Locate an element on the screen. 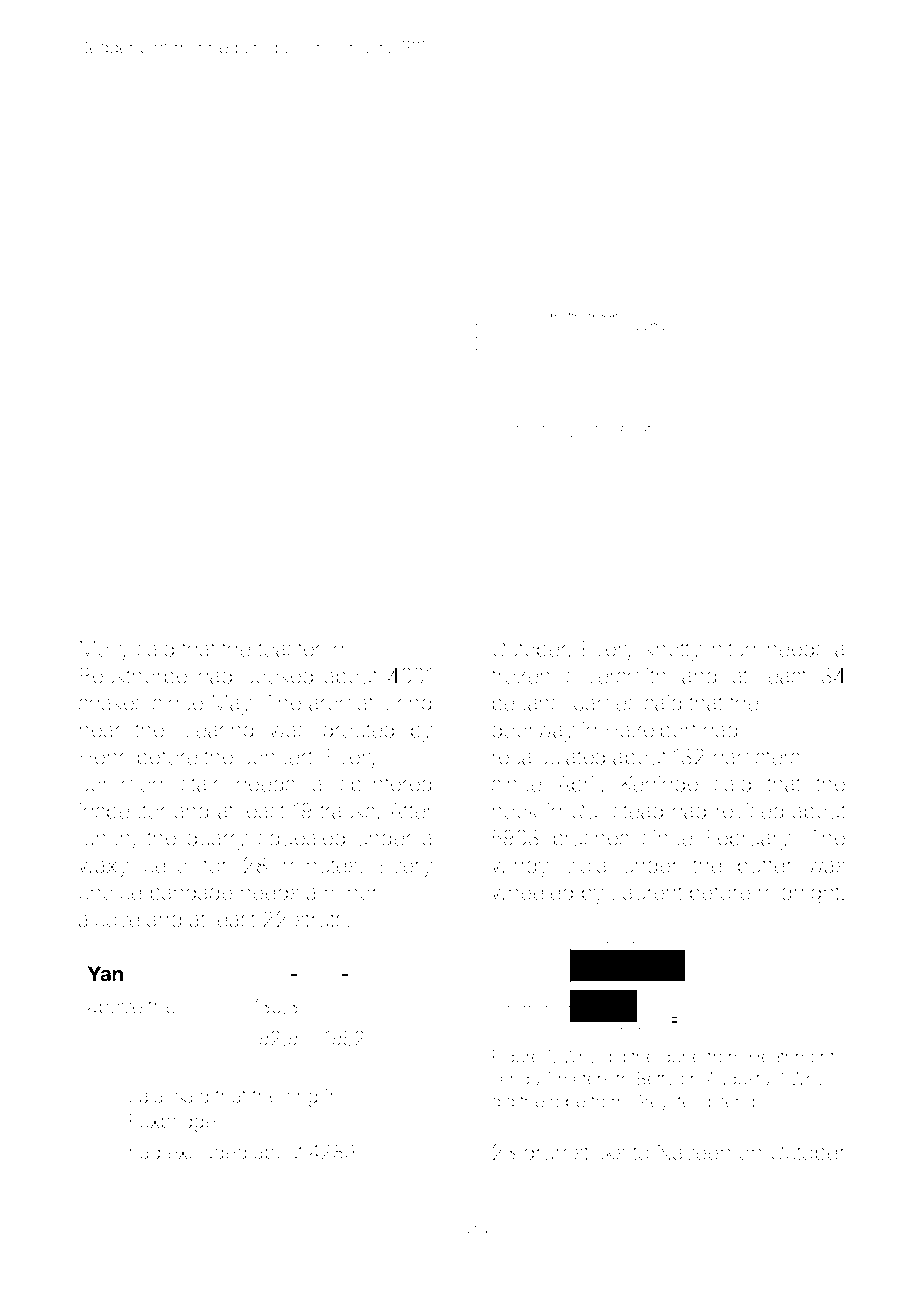  splintered is located at coordinates (386, 786).
